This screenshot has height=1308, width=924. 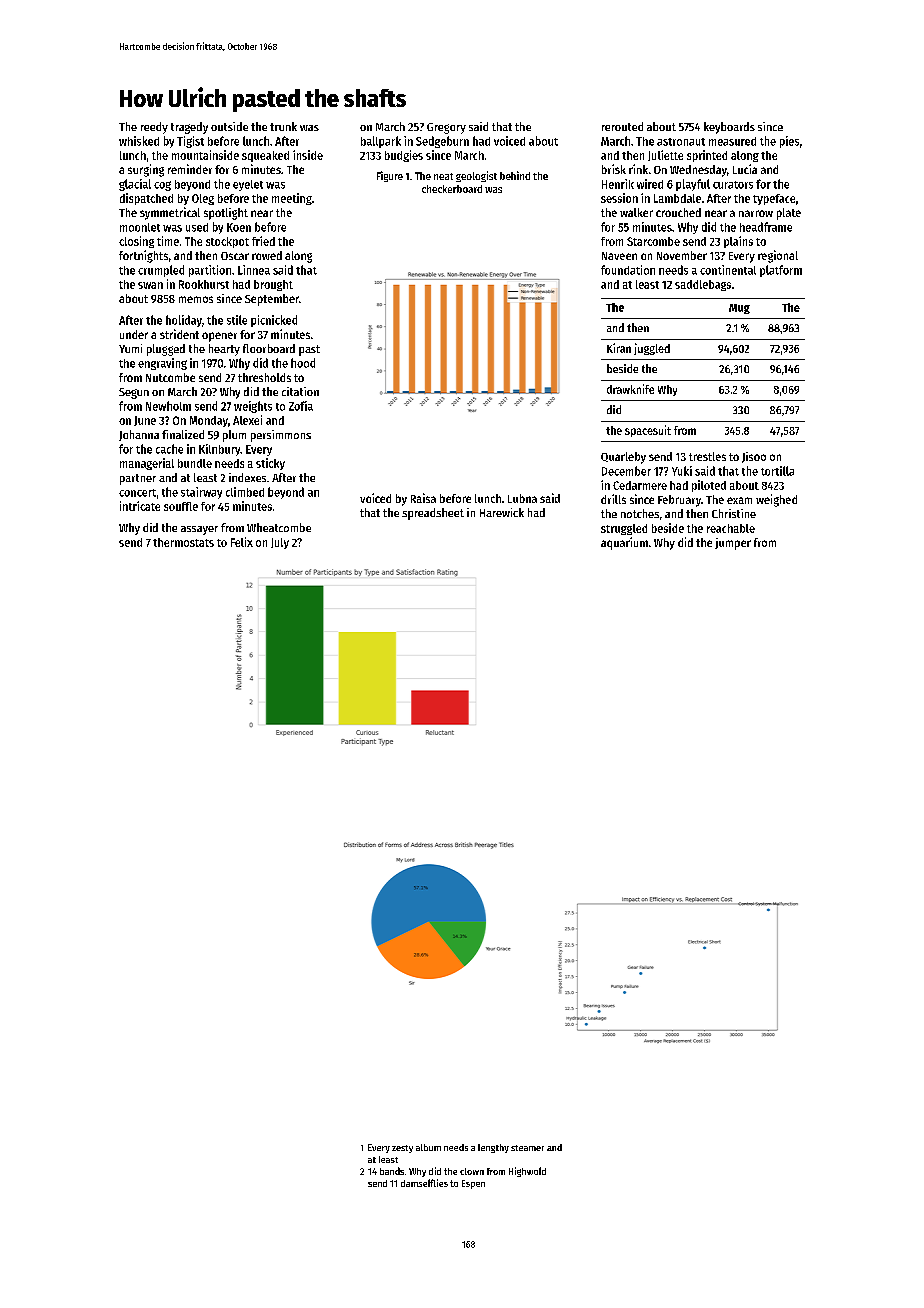 What do you see at coordinates (527, 1148) in the screenshot?
I see `steamer` at bounding box center [527, 1148].
